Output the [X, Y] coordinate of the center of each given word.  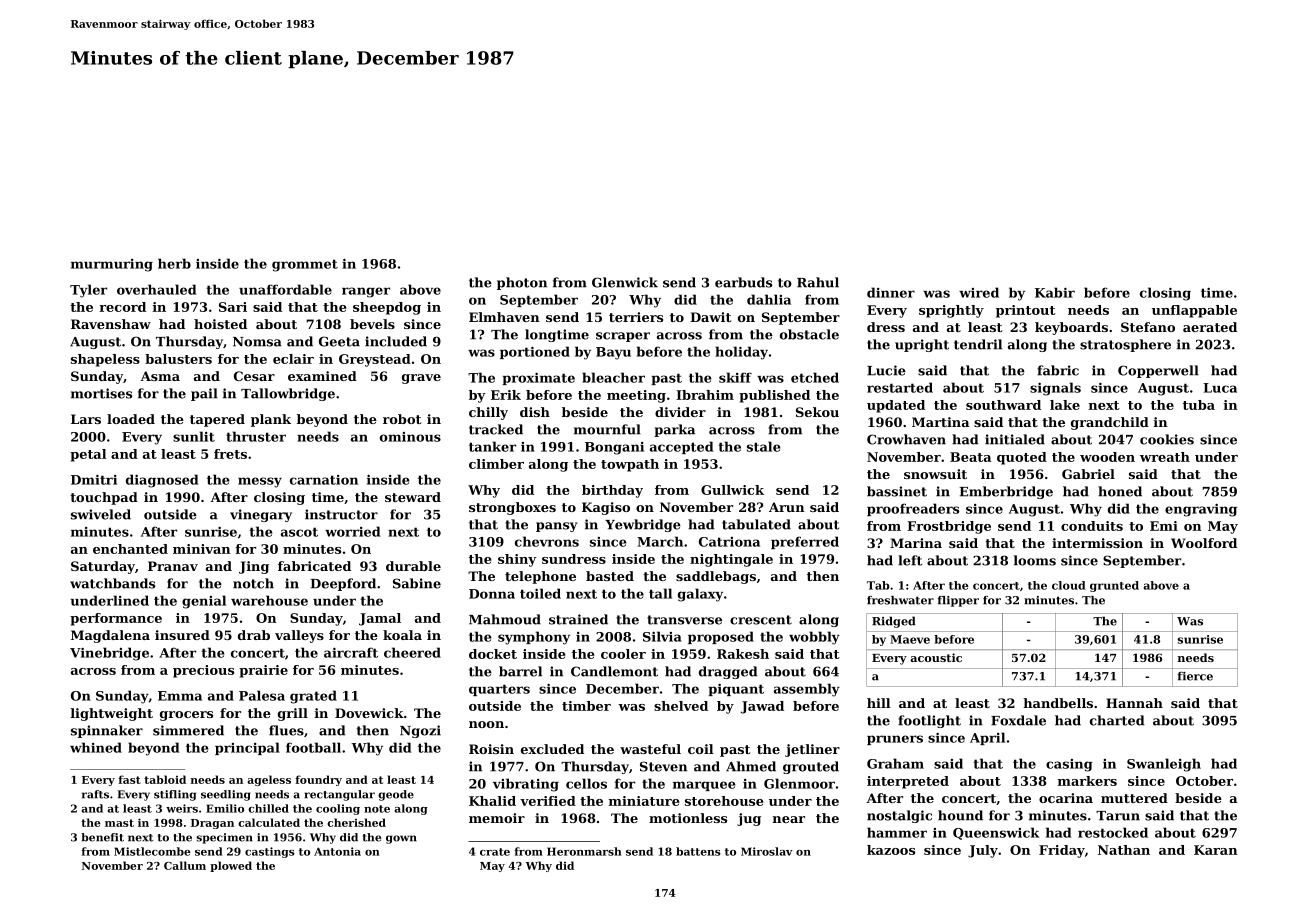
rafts [95, 794]
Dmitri [94, 479]
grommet [305, 265]
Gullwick [732, 490]
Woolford [1204, 543]
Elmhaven [504, 317]
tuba [1199, 405]
